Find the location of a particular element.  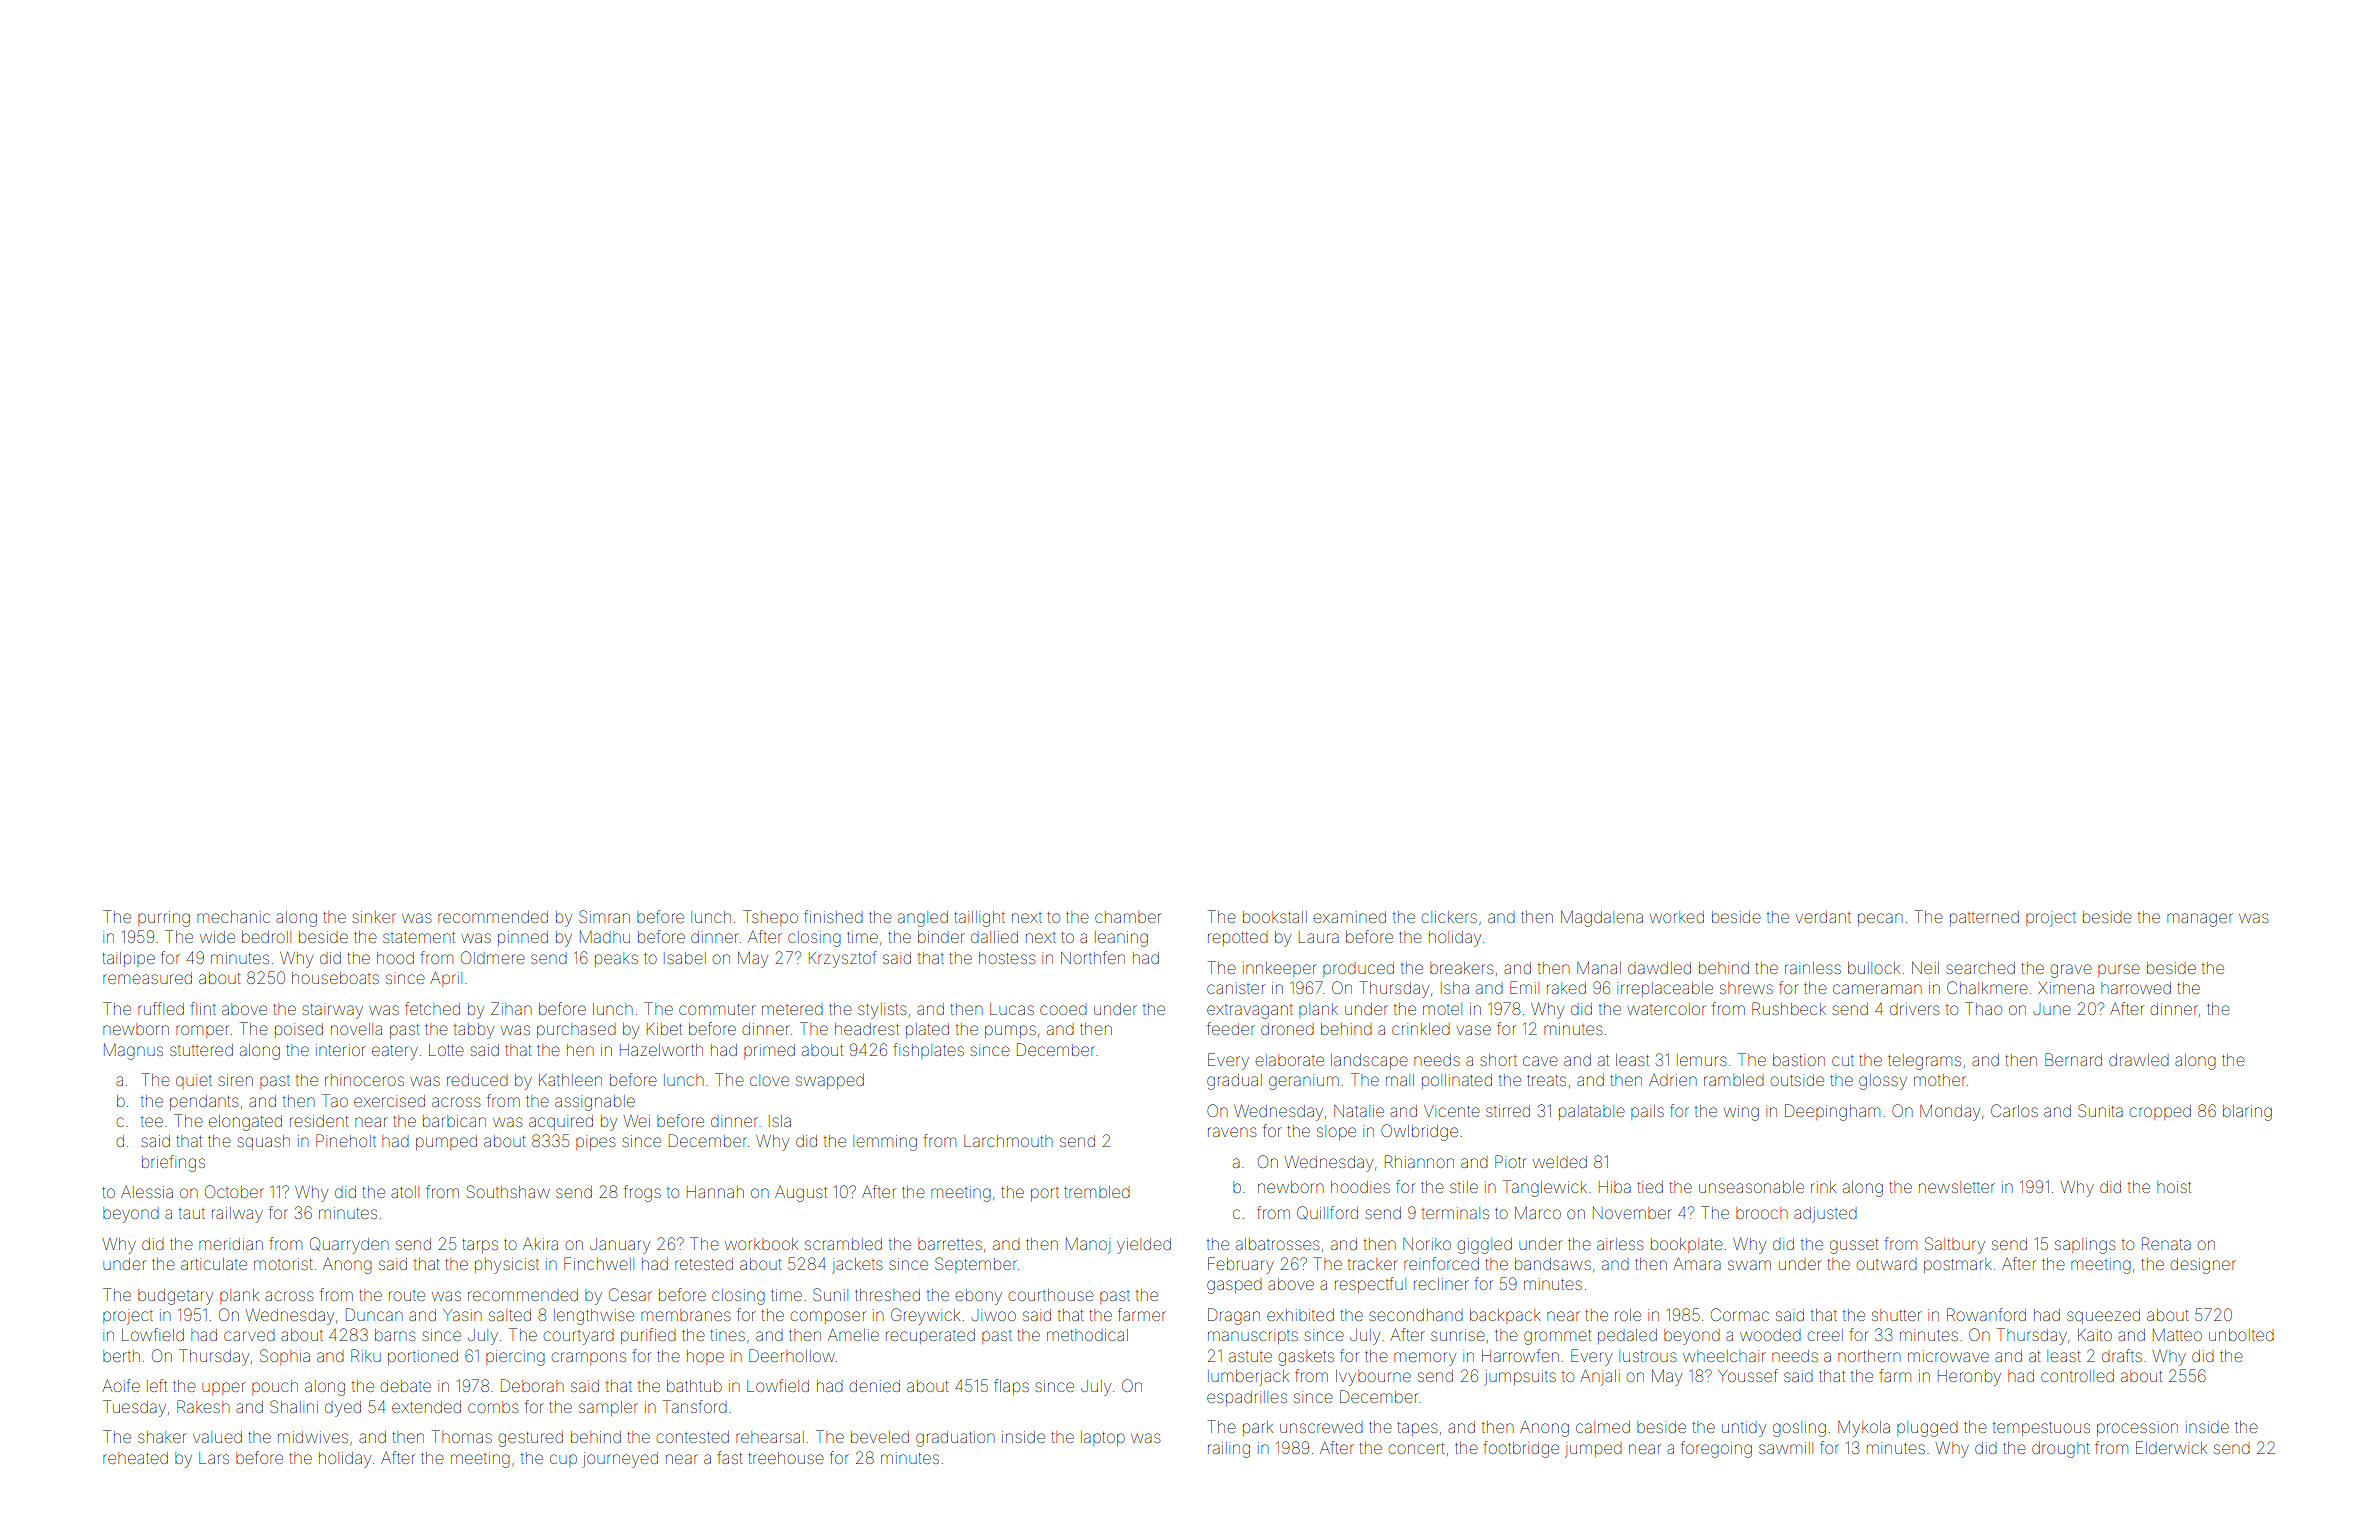

briefings is located at coordinates (173, 1163).
